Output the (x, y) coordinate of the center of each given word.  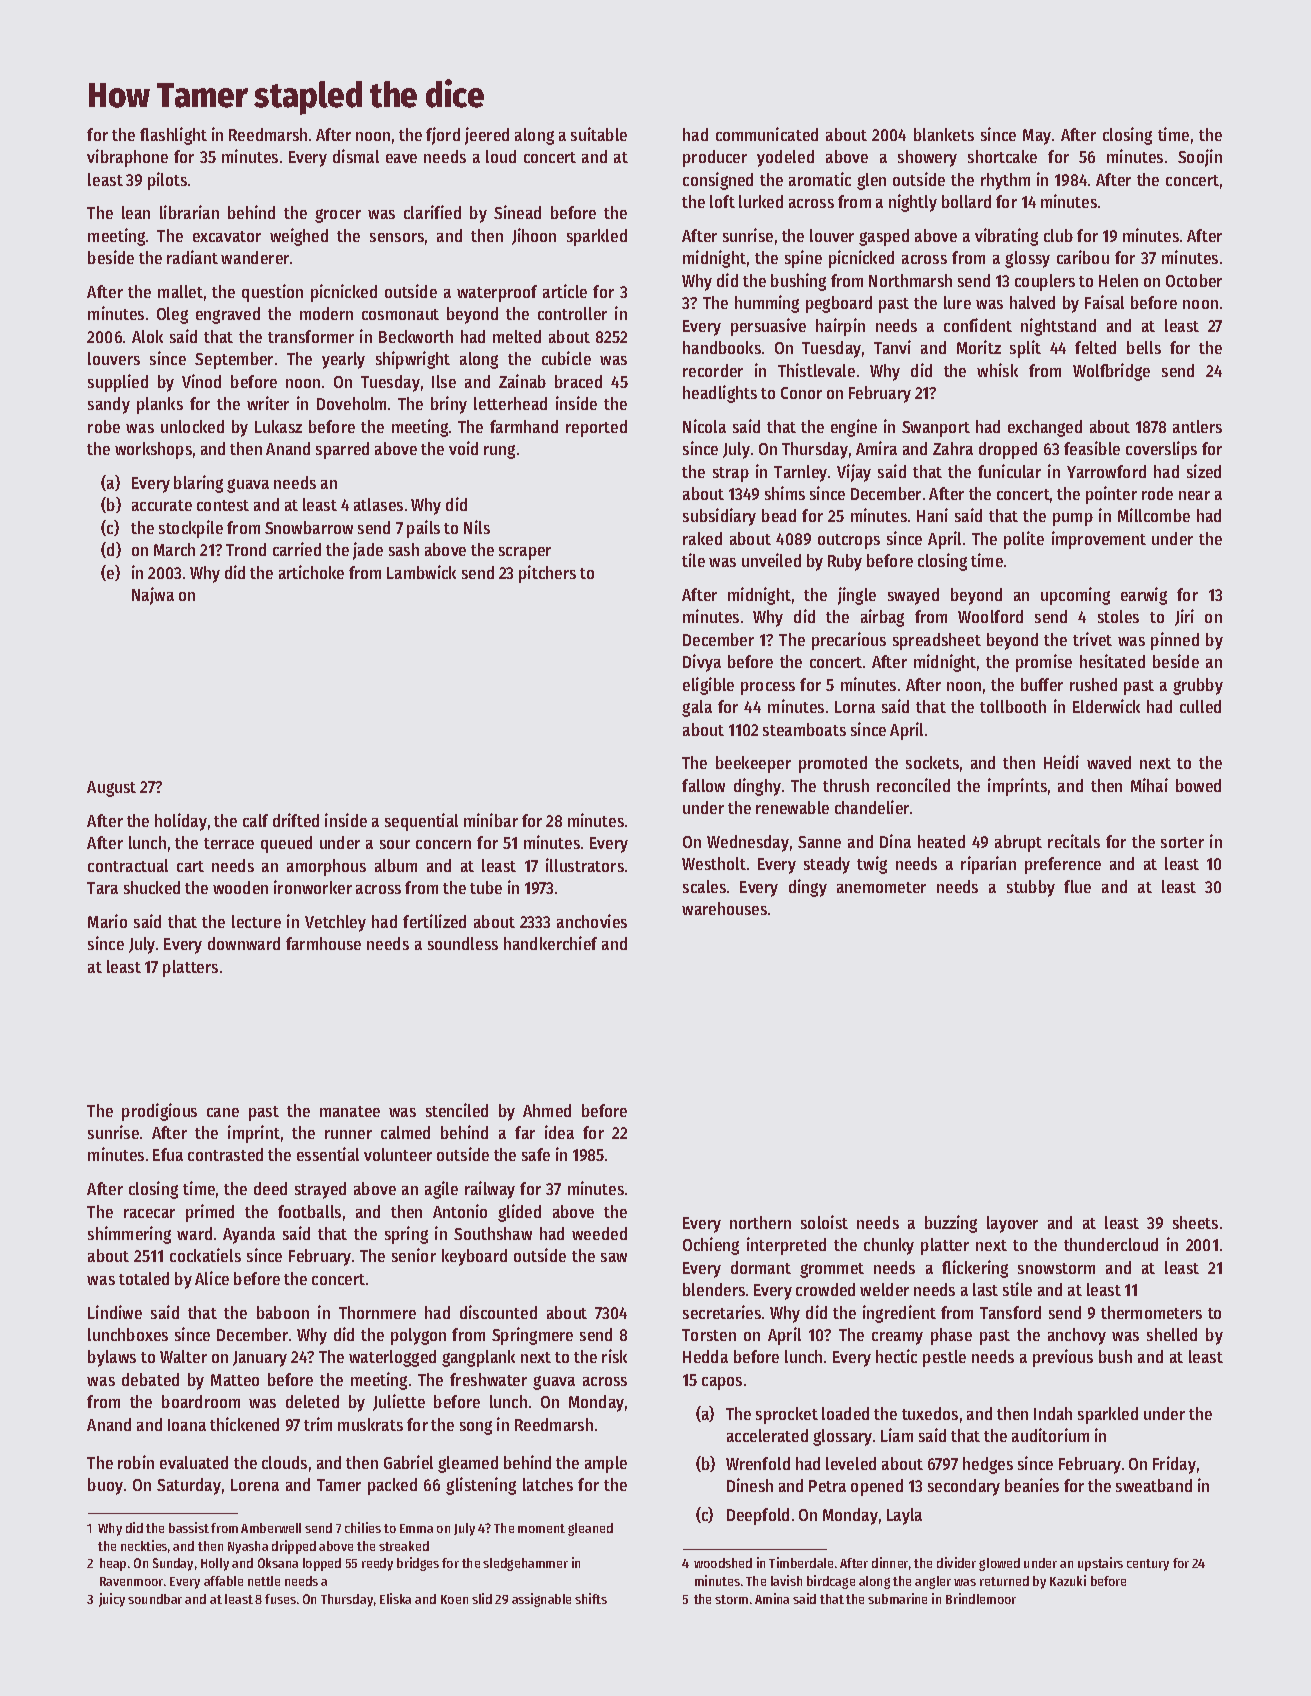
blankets (944, 134)
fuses (280, 1599)
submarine (897, 1598)
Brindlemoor (981, 1598)
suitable (599, 134)
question (272, 293)
